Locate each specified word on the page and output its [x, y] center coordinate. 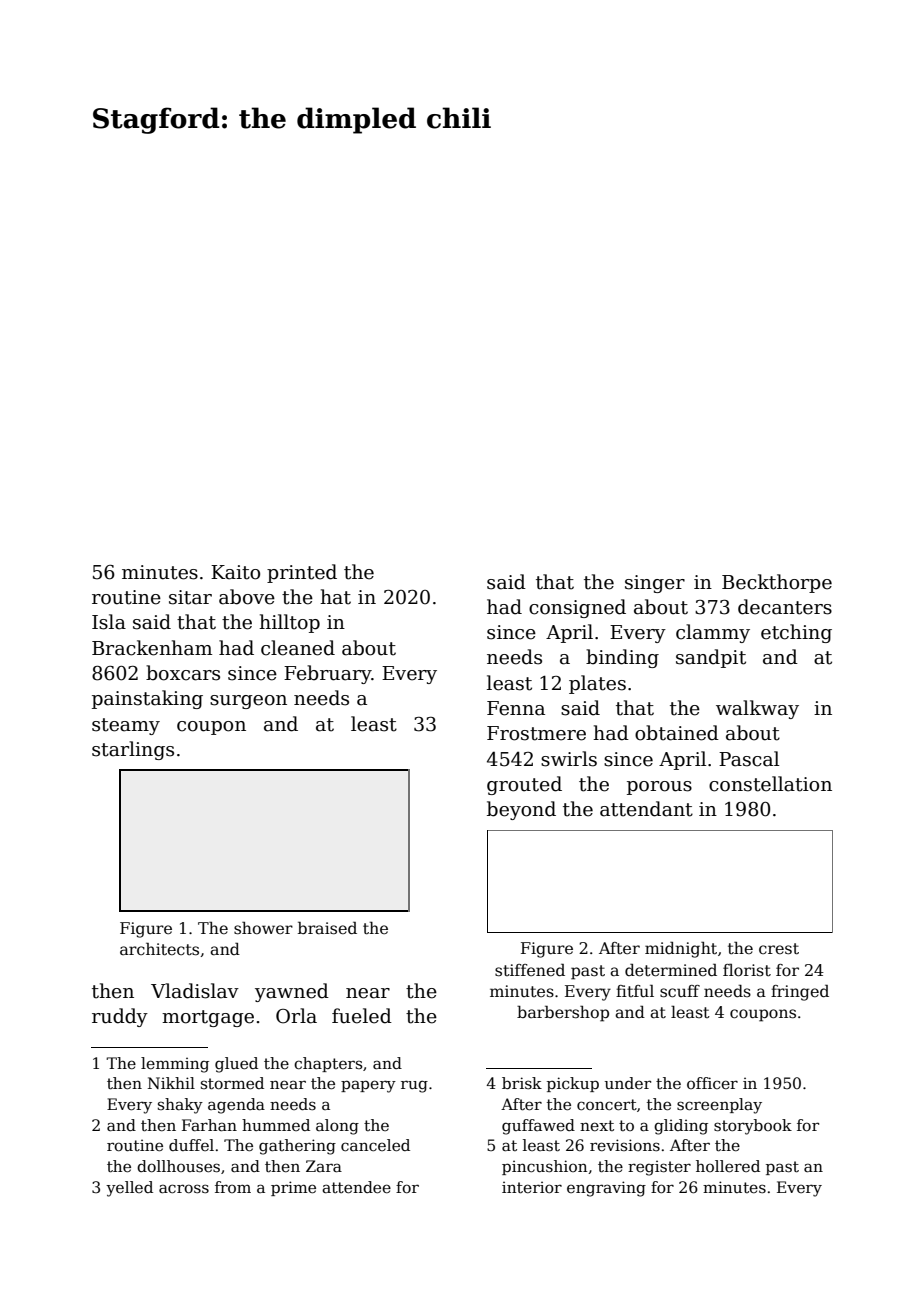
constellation [770, 784]
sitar [190, 597]
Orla [296, 1016]
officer [712, 1083]
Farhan [209, 1125]
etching [796, 633]
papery [368, 1086]
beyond [521, 810]
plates [597, 684]
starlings [133, 750]
